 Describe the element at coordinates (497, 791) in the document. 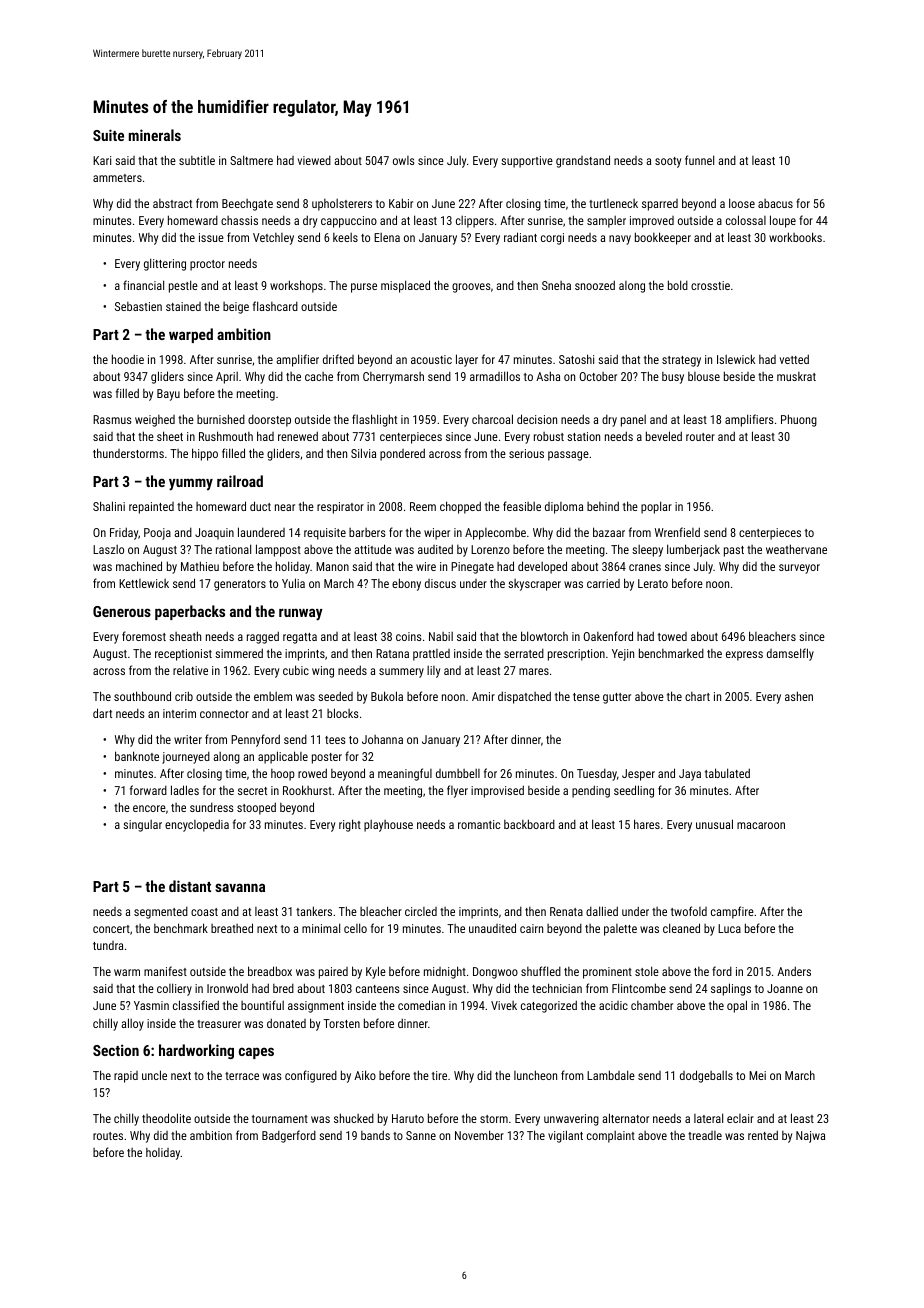

I see `improvised` at that location.
